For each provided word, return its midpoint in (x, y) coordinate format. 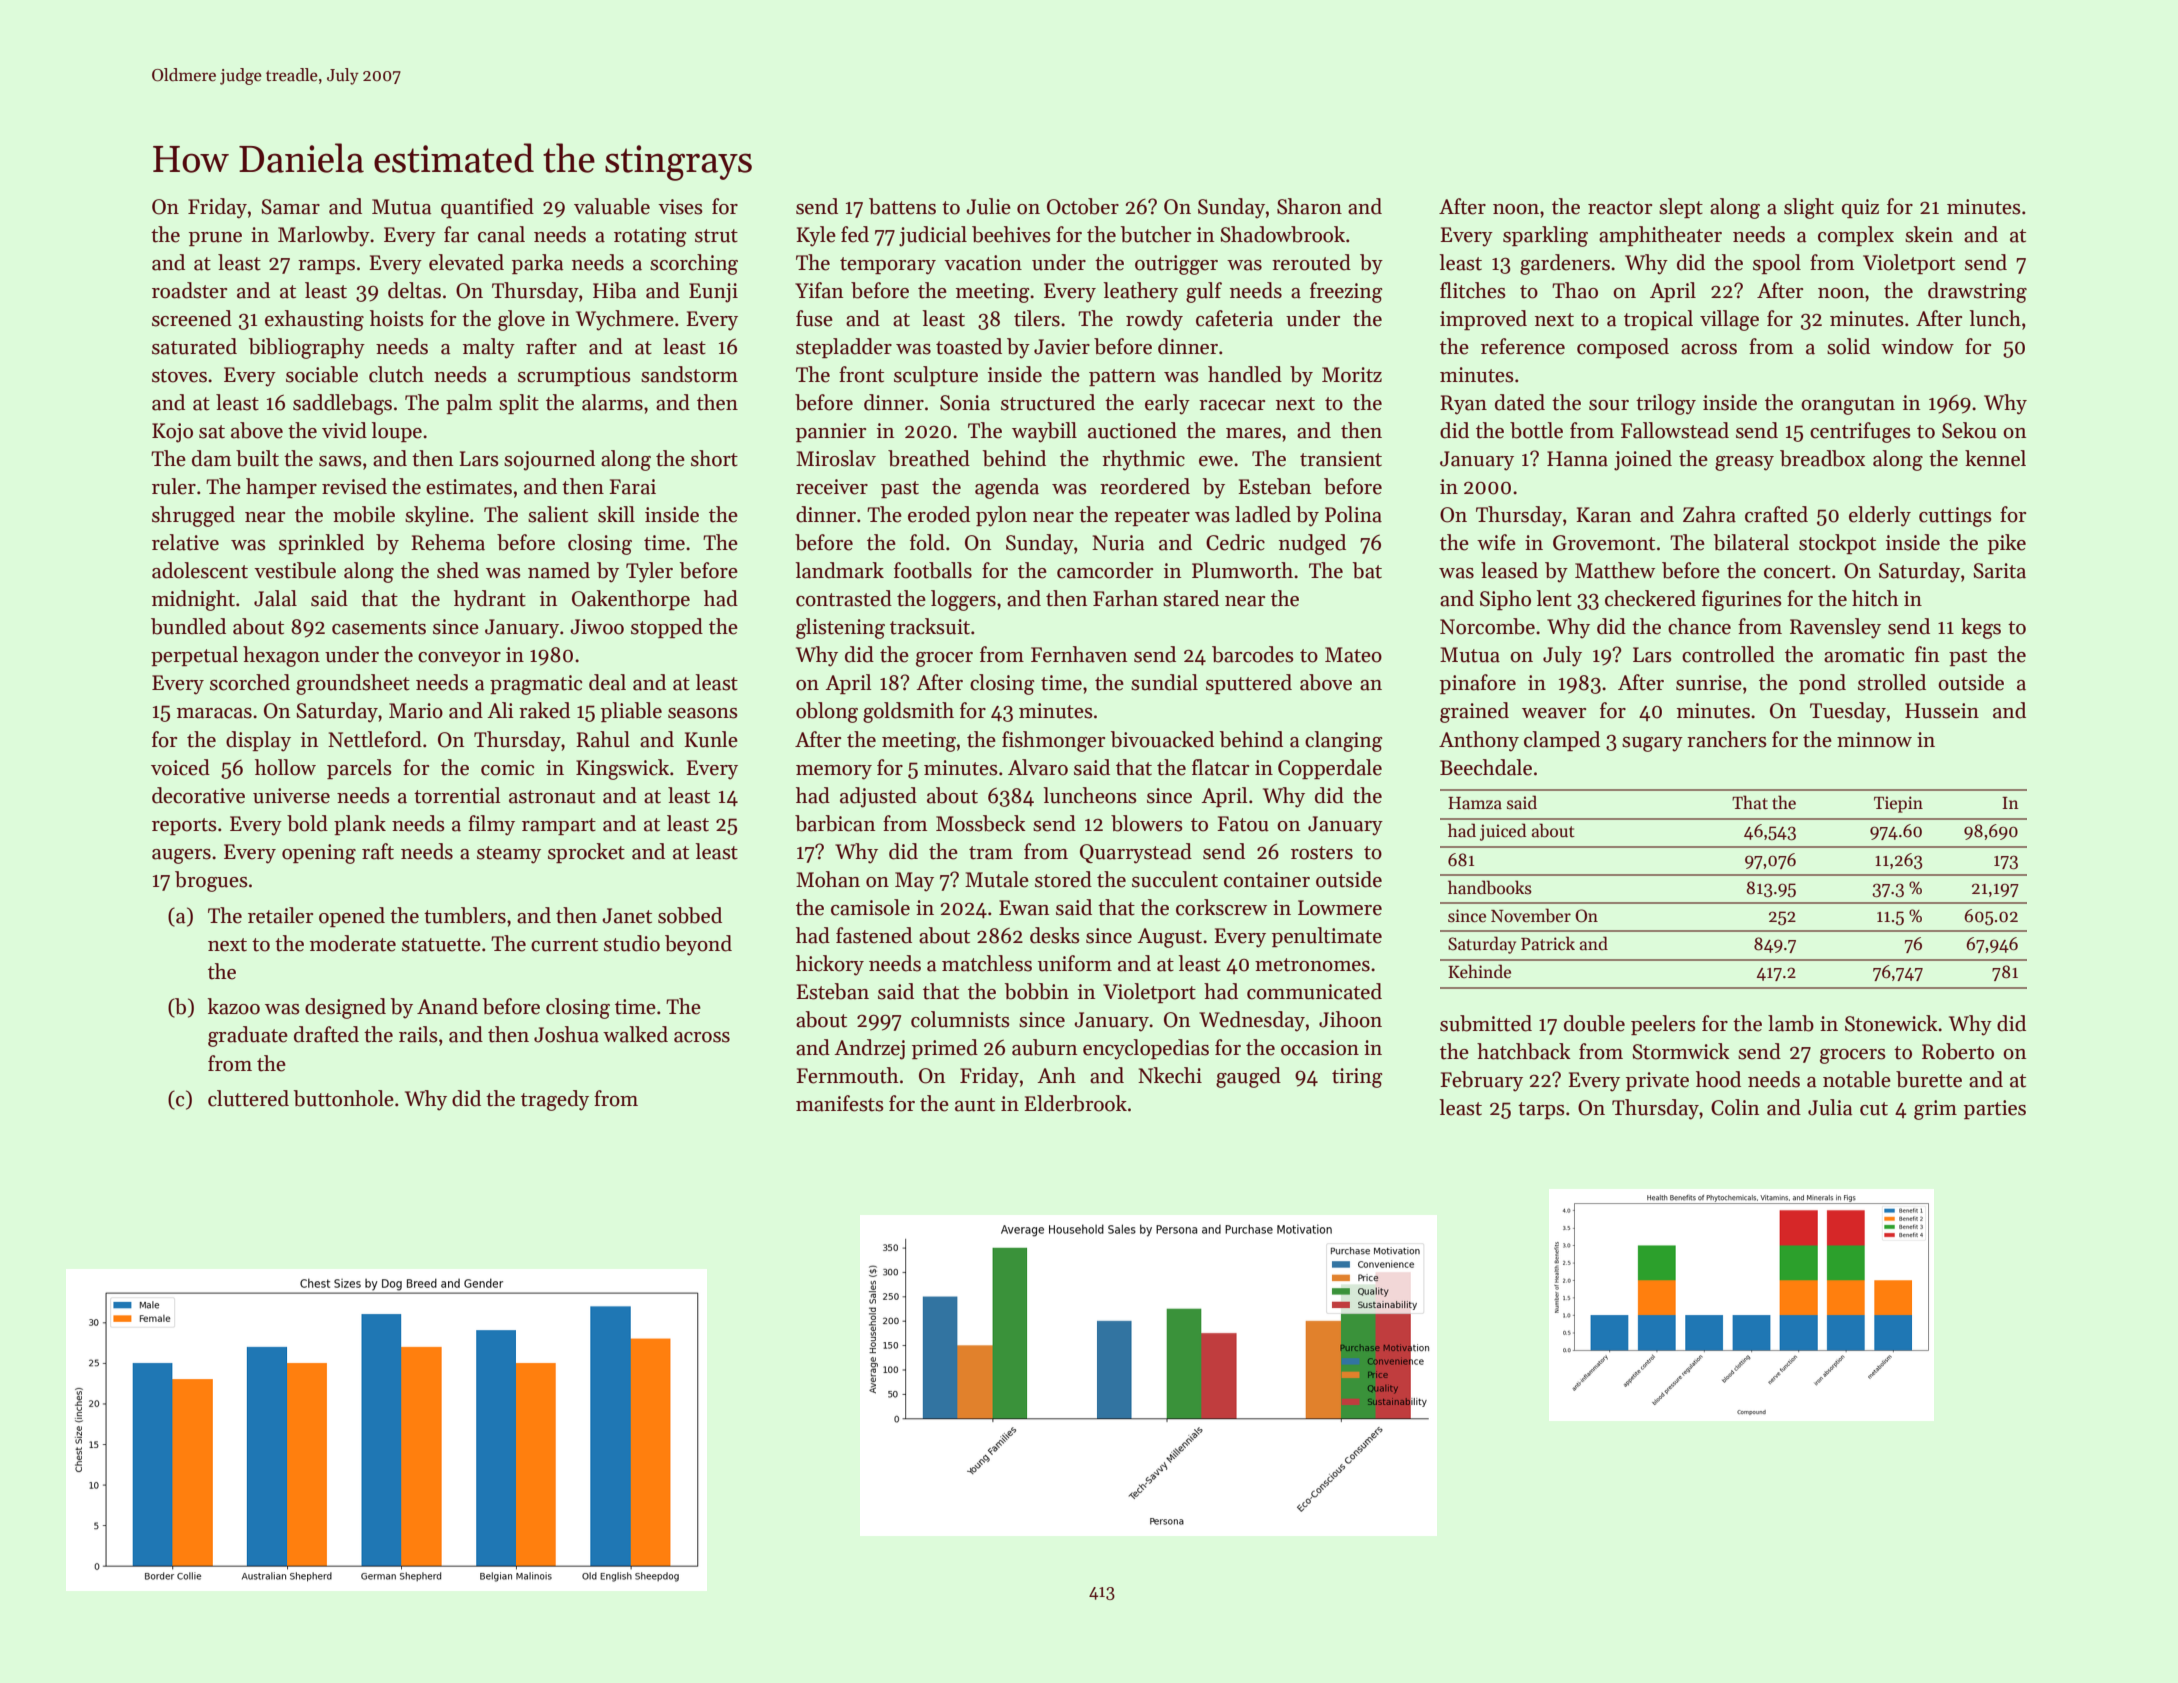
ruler (174, 486)
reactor (1620, 208)
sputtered (1249, 684)
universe (291, 796)
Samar (290, 207)
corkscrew (1221, 907)
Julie (988, 206)
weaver (1554, 713)
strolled (1892, 682)
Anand (447, 1006)
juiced (1503, 832)
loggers (963, 600)
